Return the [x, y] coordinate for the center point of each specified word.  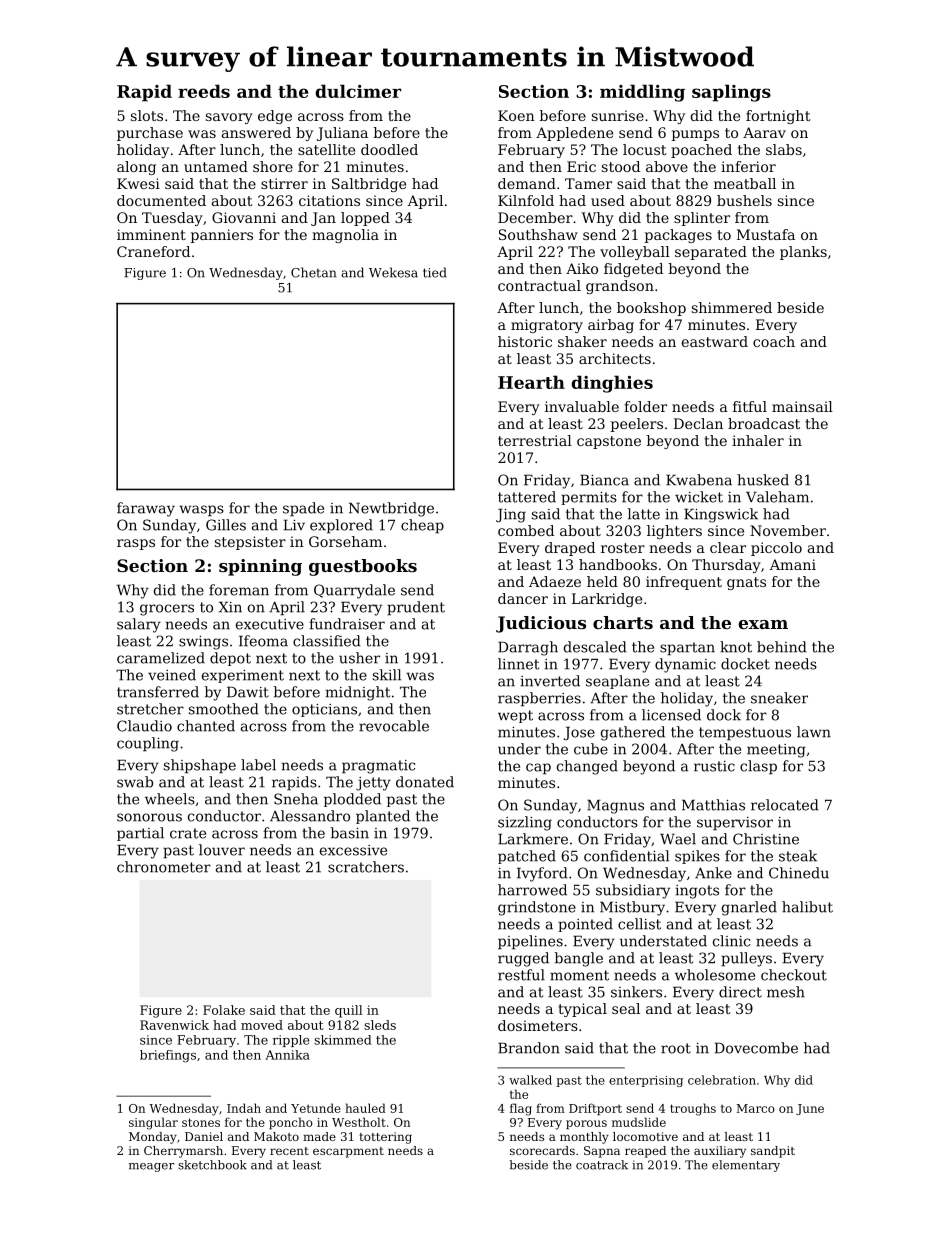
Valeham [777, 497]
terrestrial [535, 440]
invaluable [582, 406]
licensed [671, 715]
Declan [698, 423]
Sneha [296, 799]
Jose [579, 733]
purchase [150, 134]
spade [303, 509]
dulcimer [358, 91]
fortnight [778, 117]
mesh [786, 992]
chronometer [164, 867]
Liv [294, 525]
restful [521, 975]
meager [151, 1167]
